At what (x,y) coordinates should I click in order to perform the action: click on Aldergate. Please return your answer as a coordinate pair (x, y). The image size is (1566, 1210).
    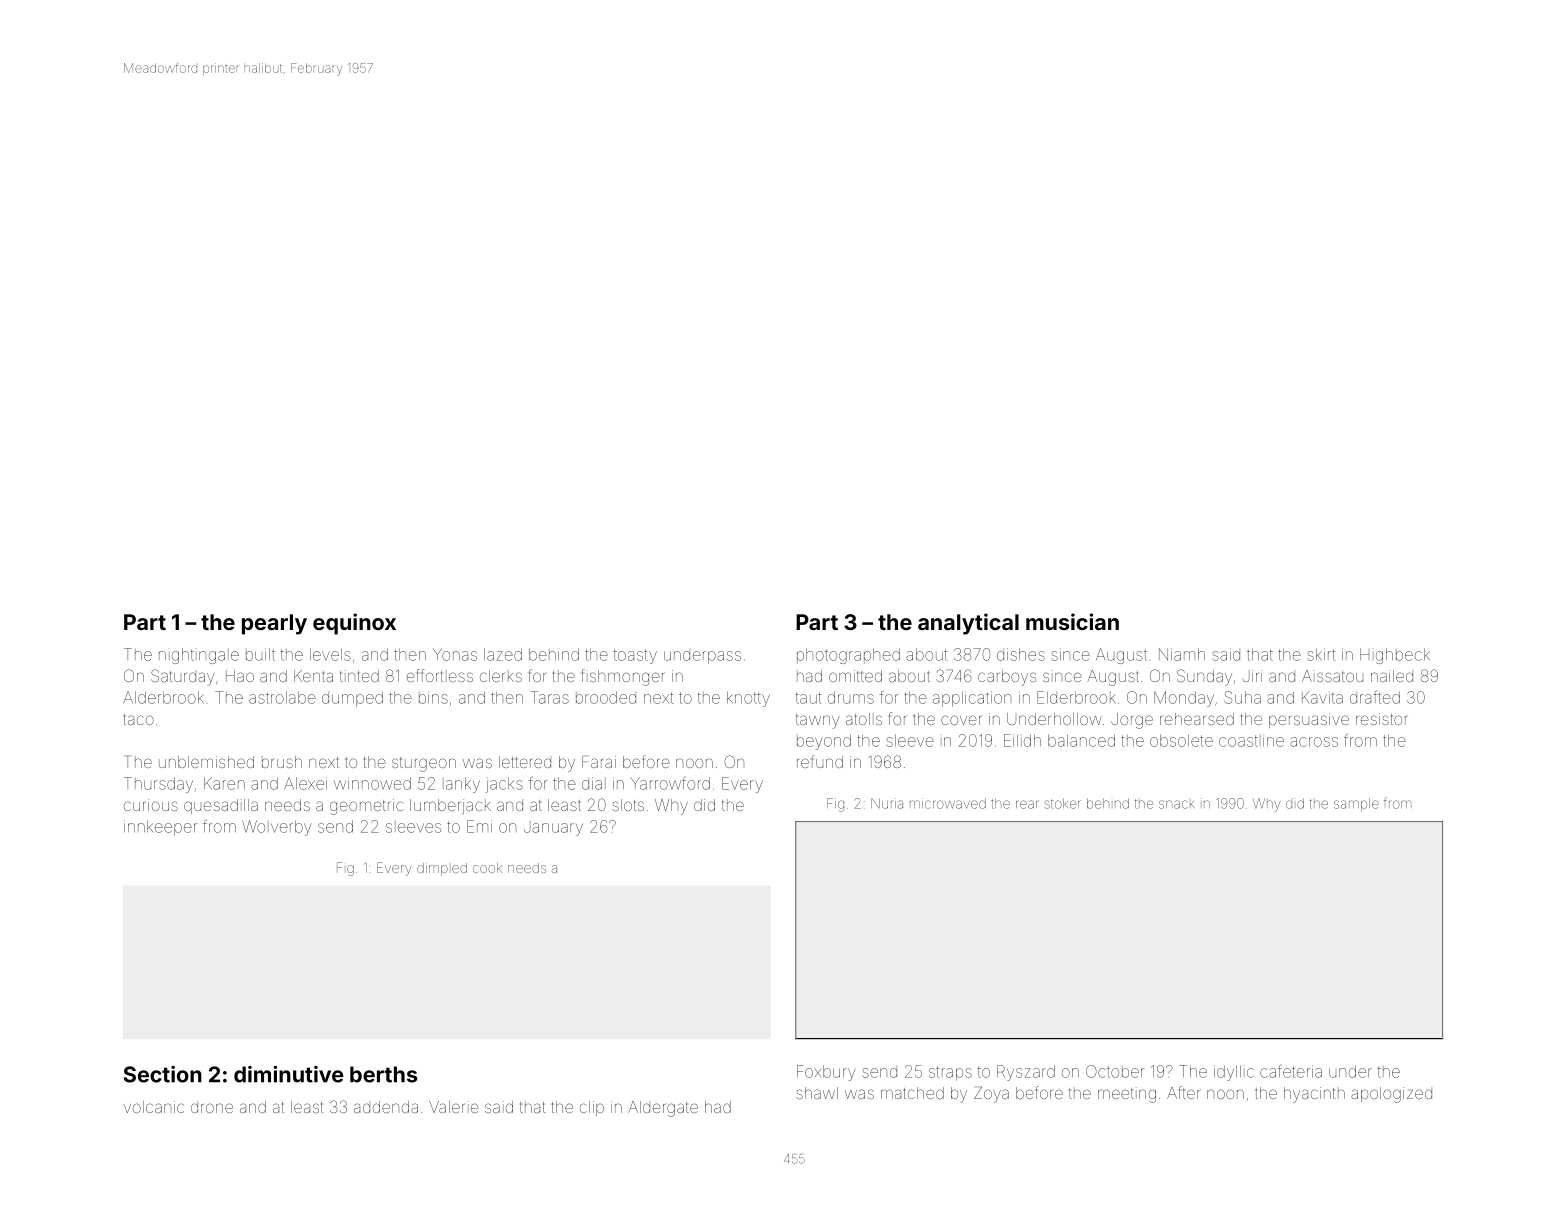
    Looking at the image, I should click on (663, 1109).
